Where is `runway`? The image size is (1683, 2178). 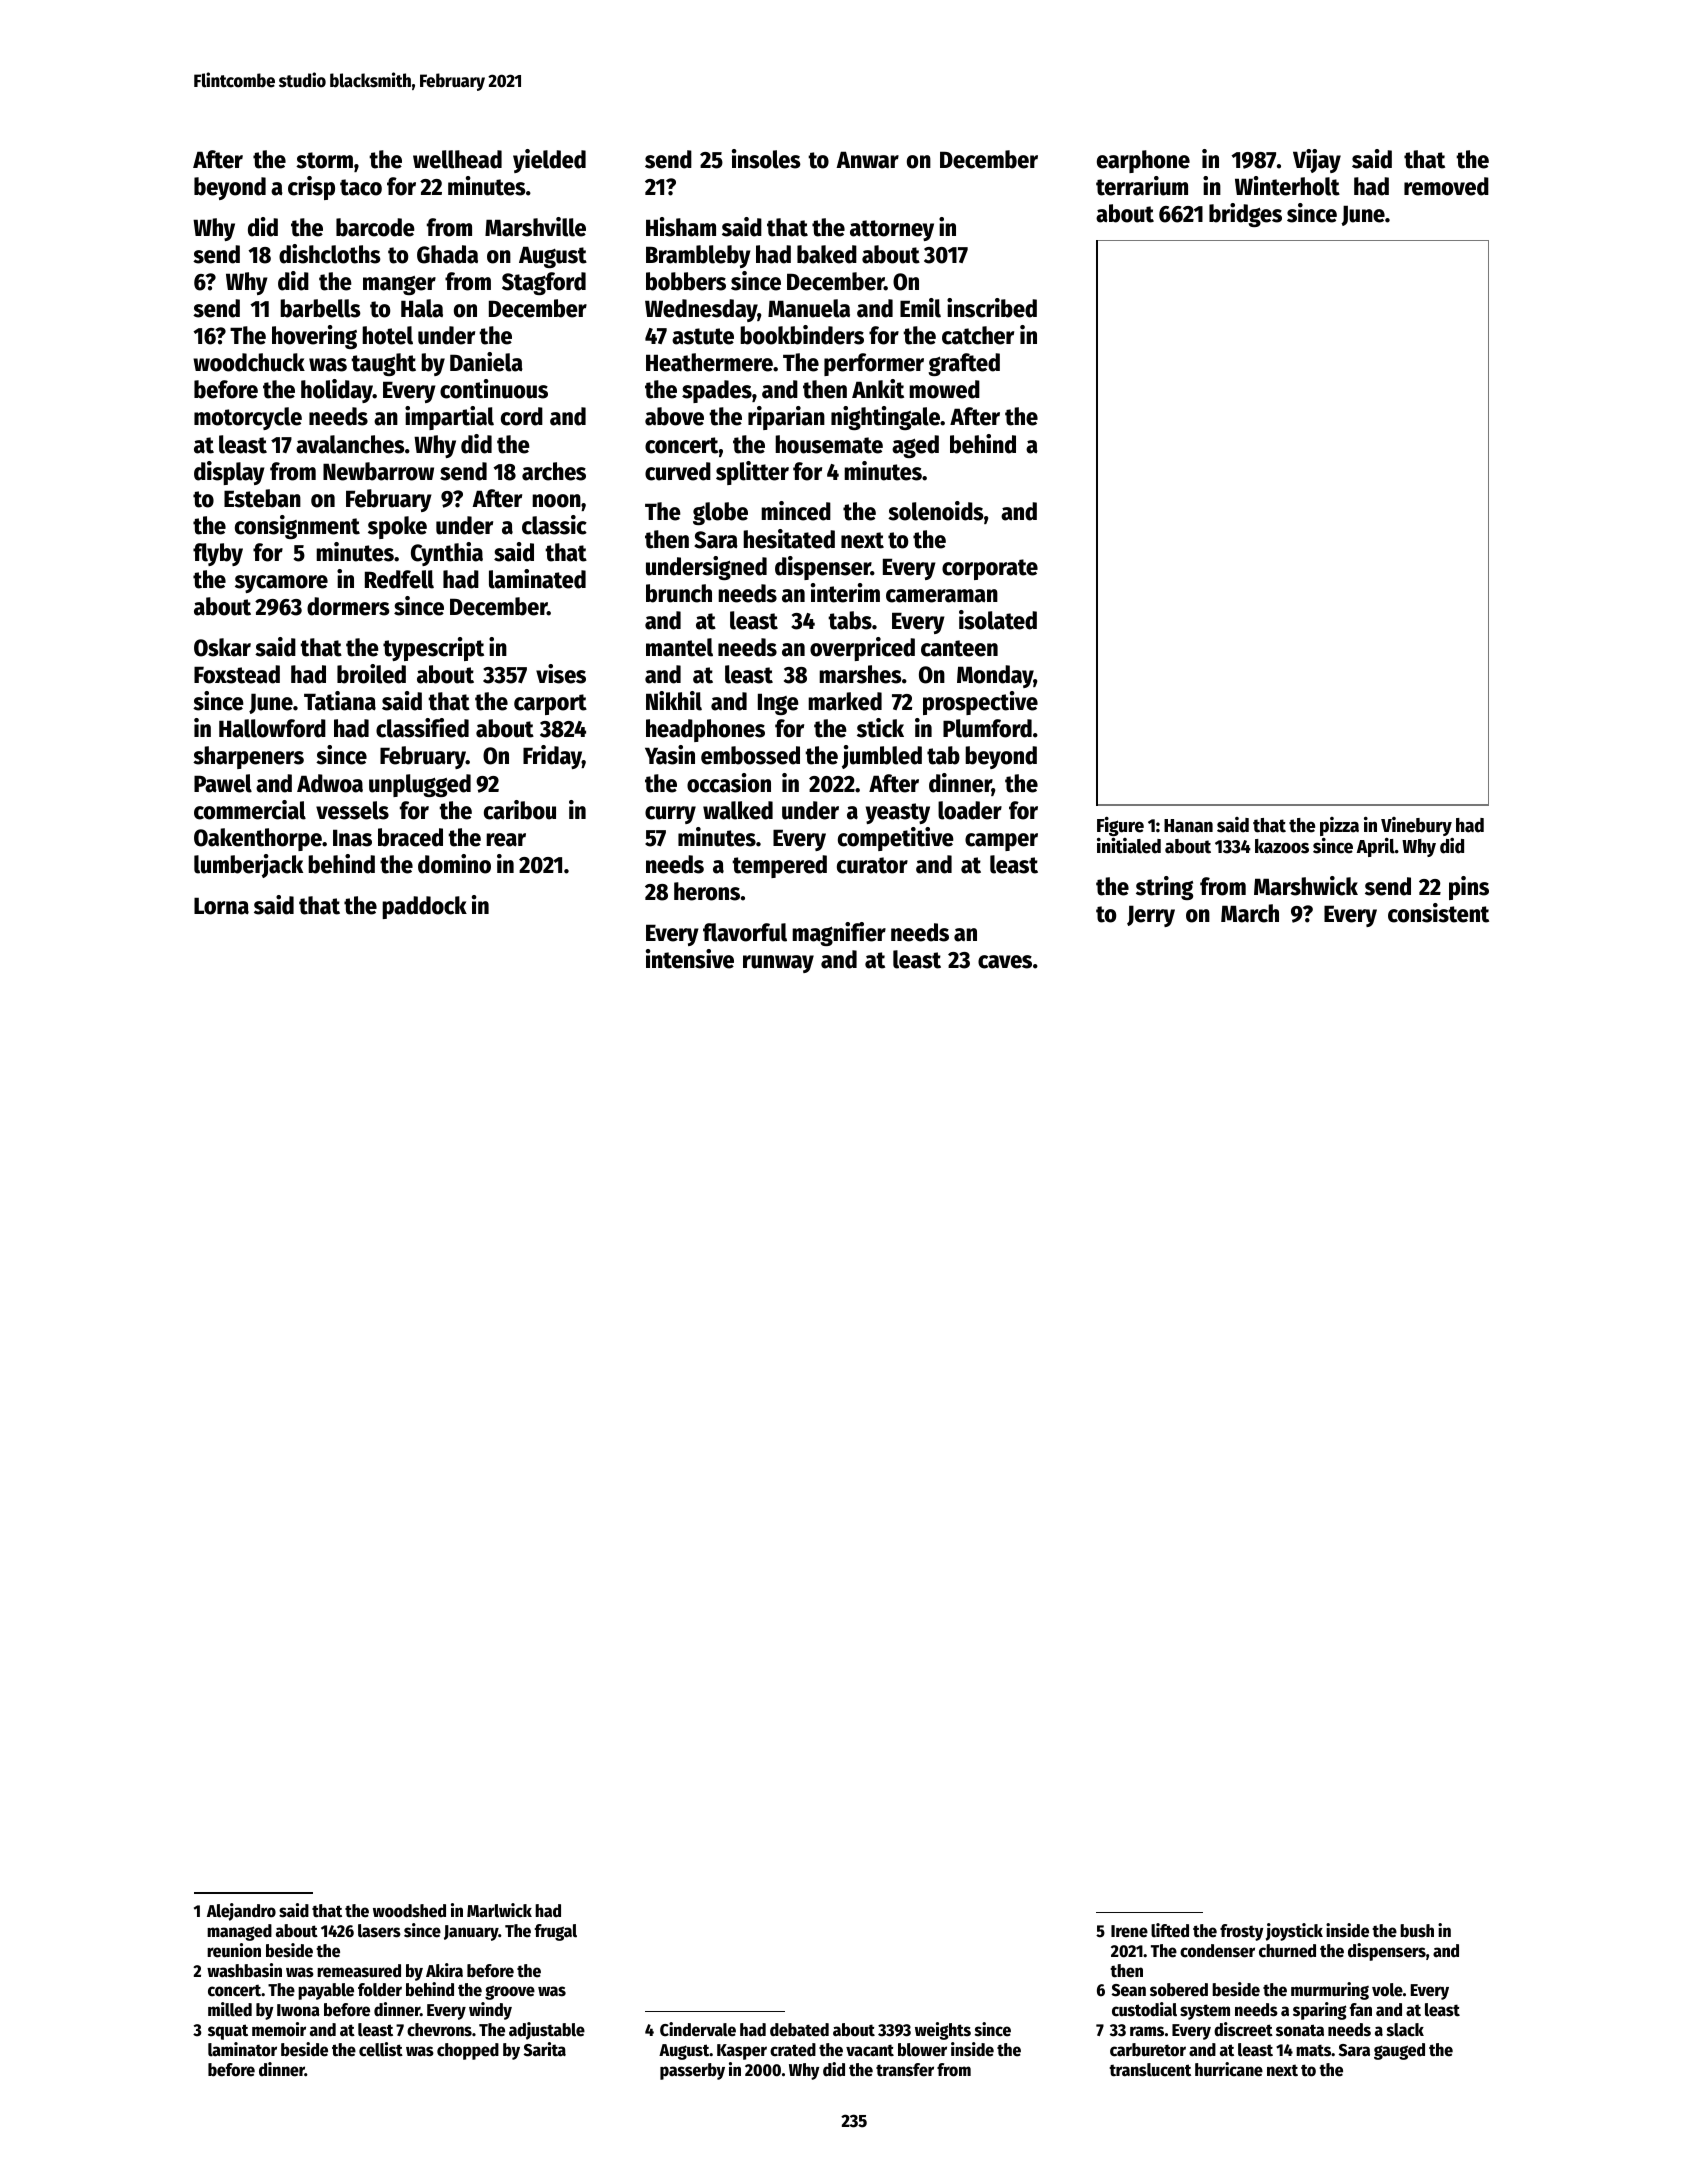
runway is located at coordinates (778, 964).
